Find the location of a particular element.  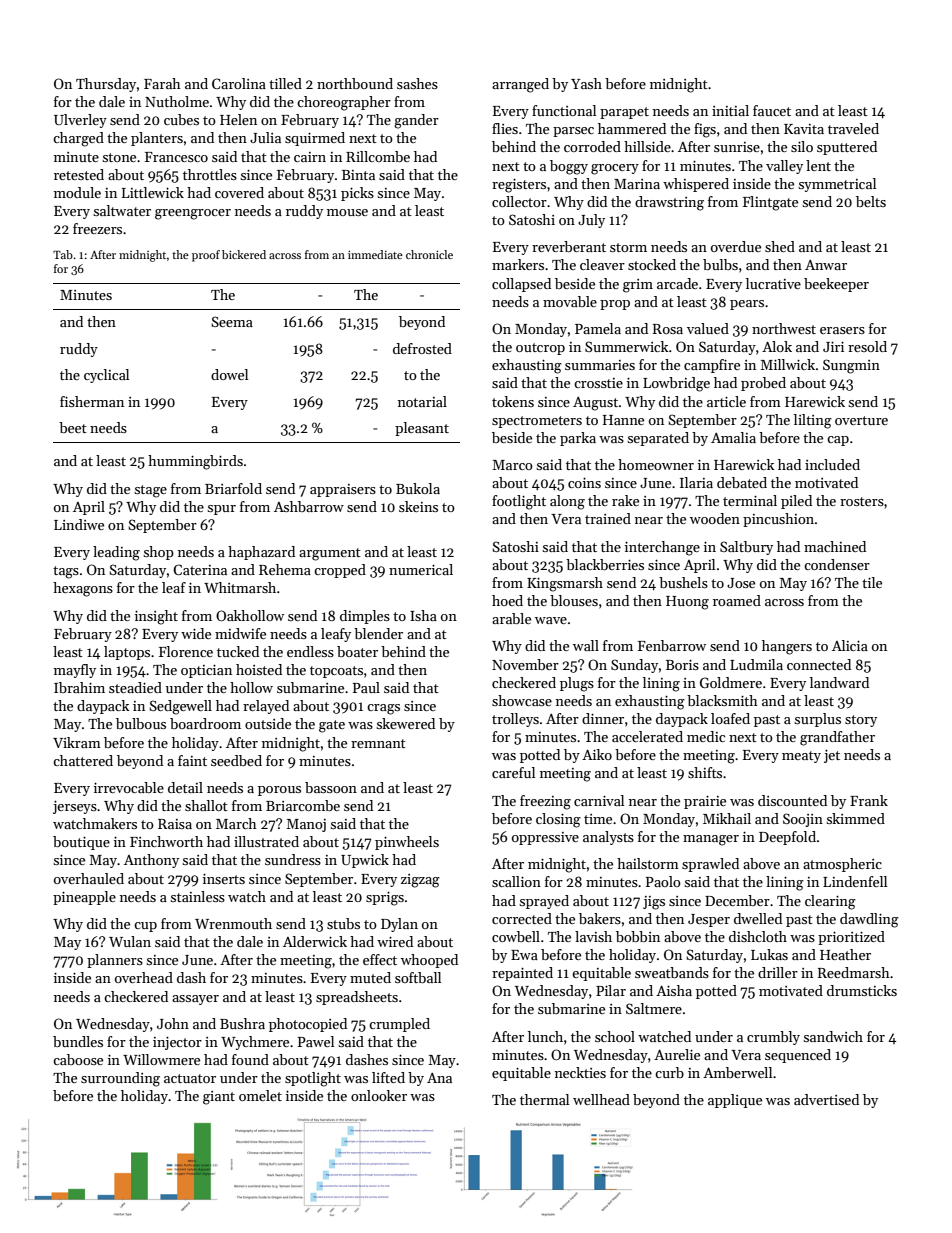

onlooker is located at coordinates (379, 1095).
